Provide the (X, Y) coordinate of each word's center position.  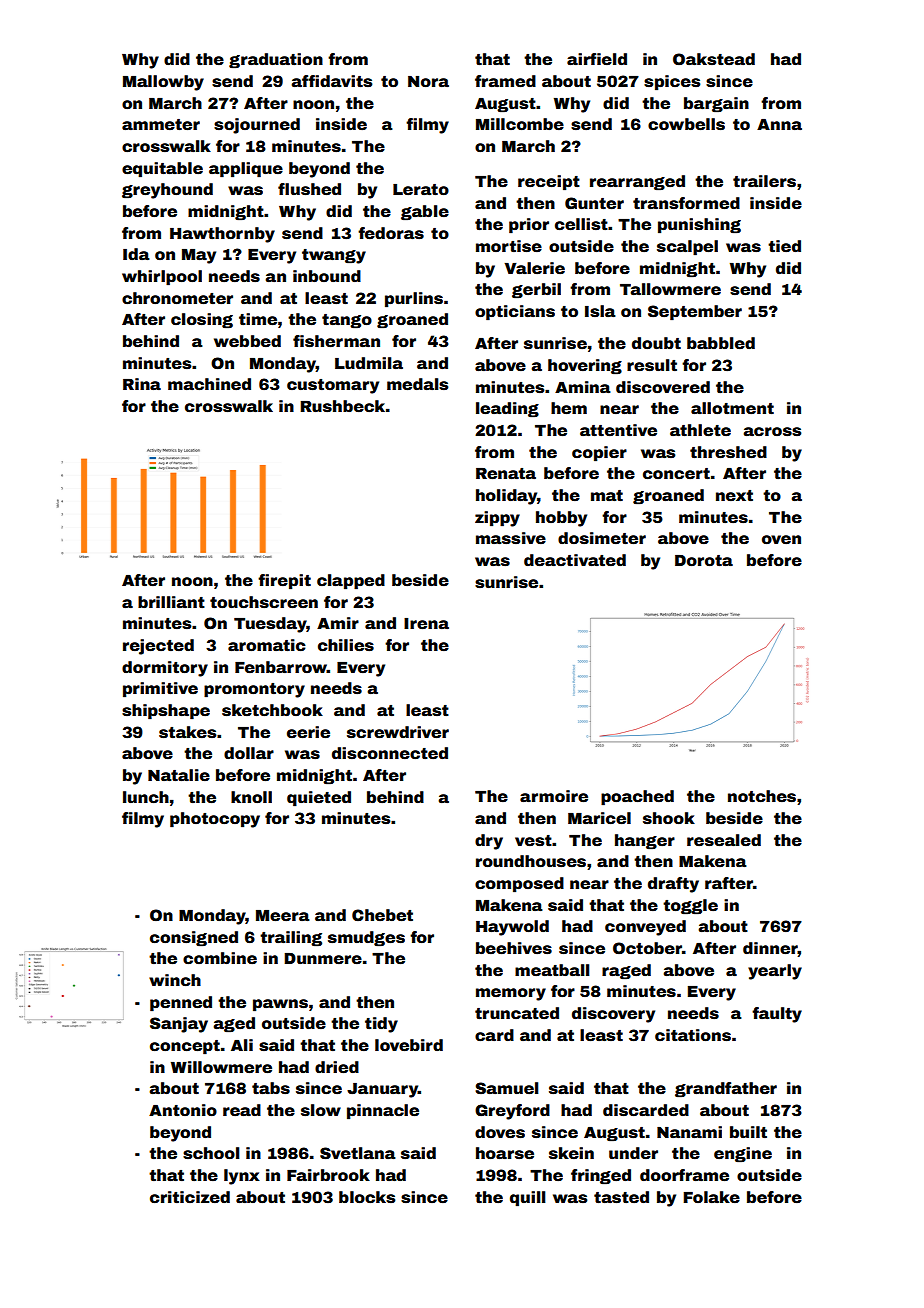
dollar (249, 753)
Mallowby (163, 83)
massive (511, 538)
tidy (381, 1025)
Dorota (704, 561)
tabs (271, 1088)
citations (693, 1035)
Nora (428, 82)
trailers (764, 181)
